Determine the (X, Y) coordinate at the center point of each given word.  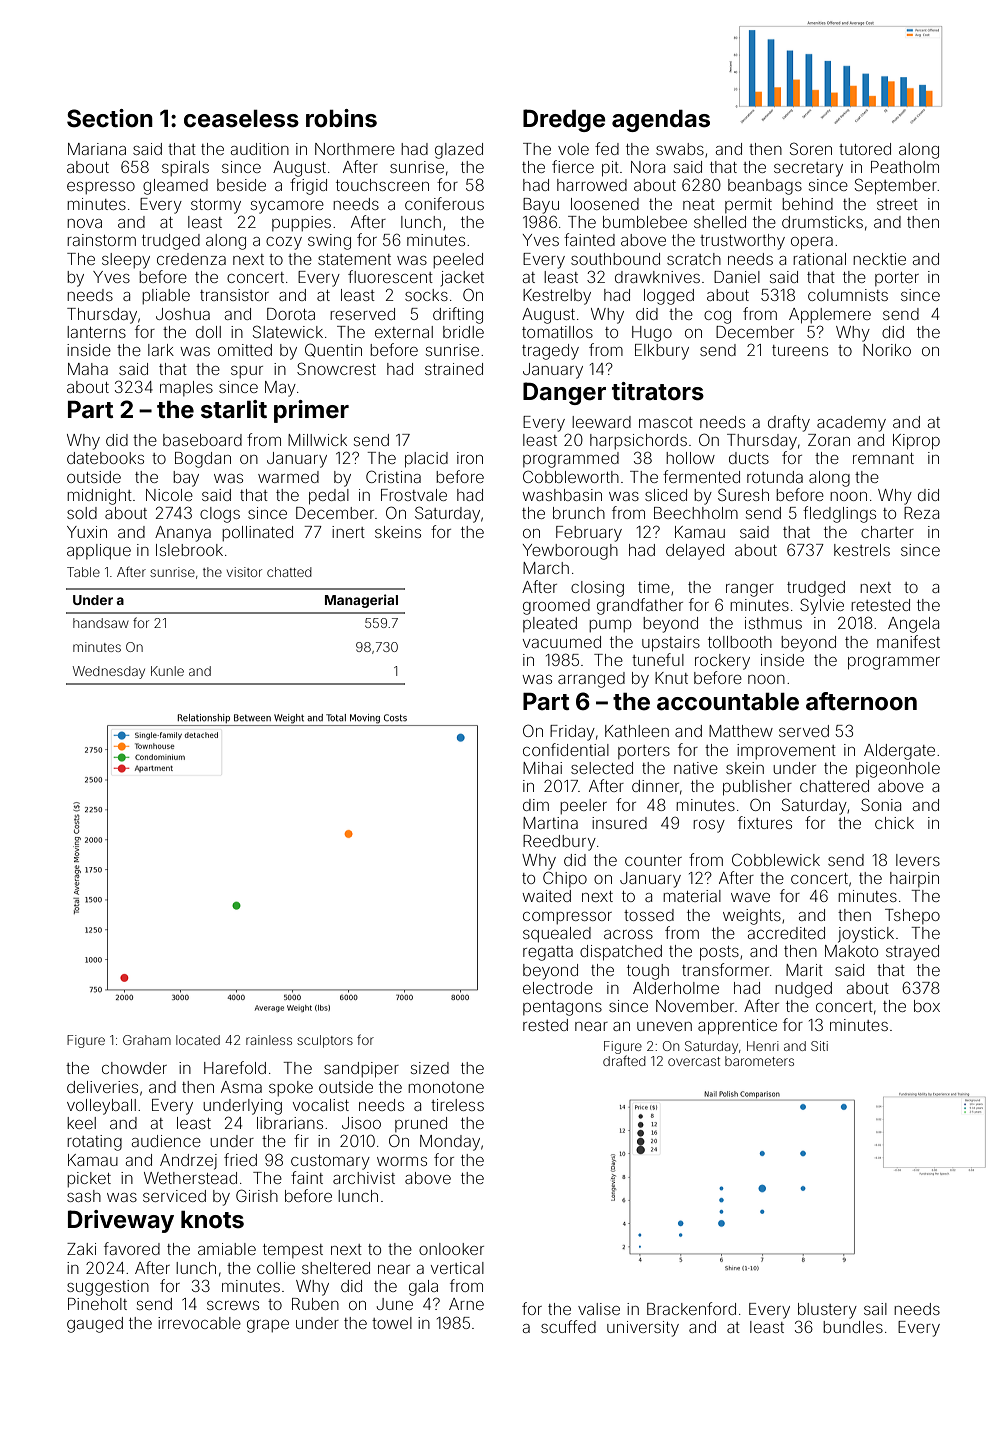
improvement (786, 751)
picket (89, 1179)
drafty (789, 423)
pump (610, 626)
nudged (803, 990)
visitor (244, 572)
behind (807, 204)
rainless (269, 1040)
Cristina (393, 476)
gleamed (175, 187)
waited (546, 896)
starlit (234, 409)
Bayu (541, 206)
